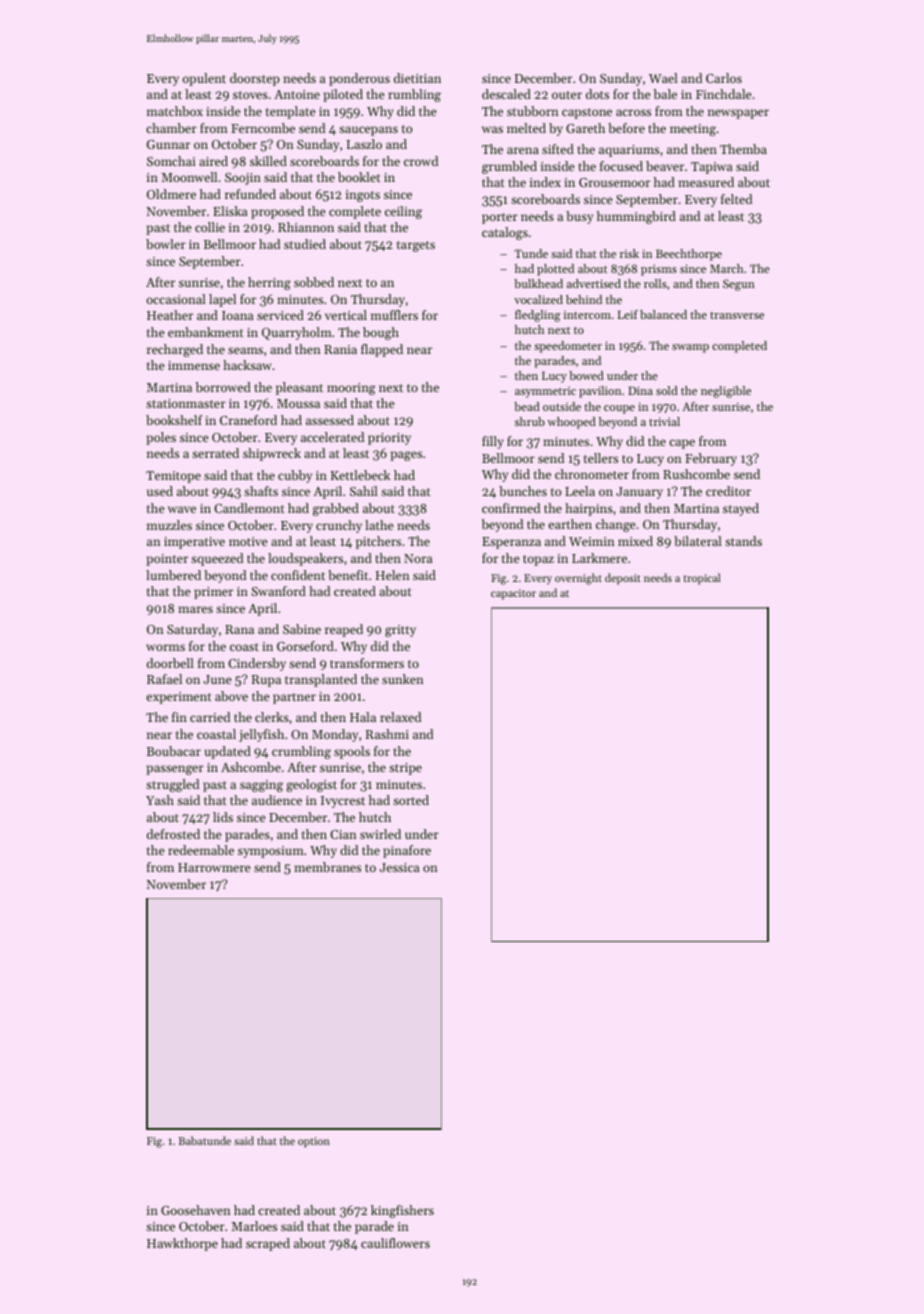 This screenshot has height=1314, width=924. Describe the element at coordinates (513, 594) in the screenshot. I see `capacitor` at that location.
